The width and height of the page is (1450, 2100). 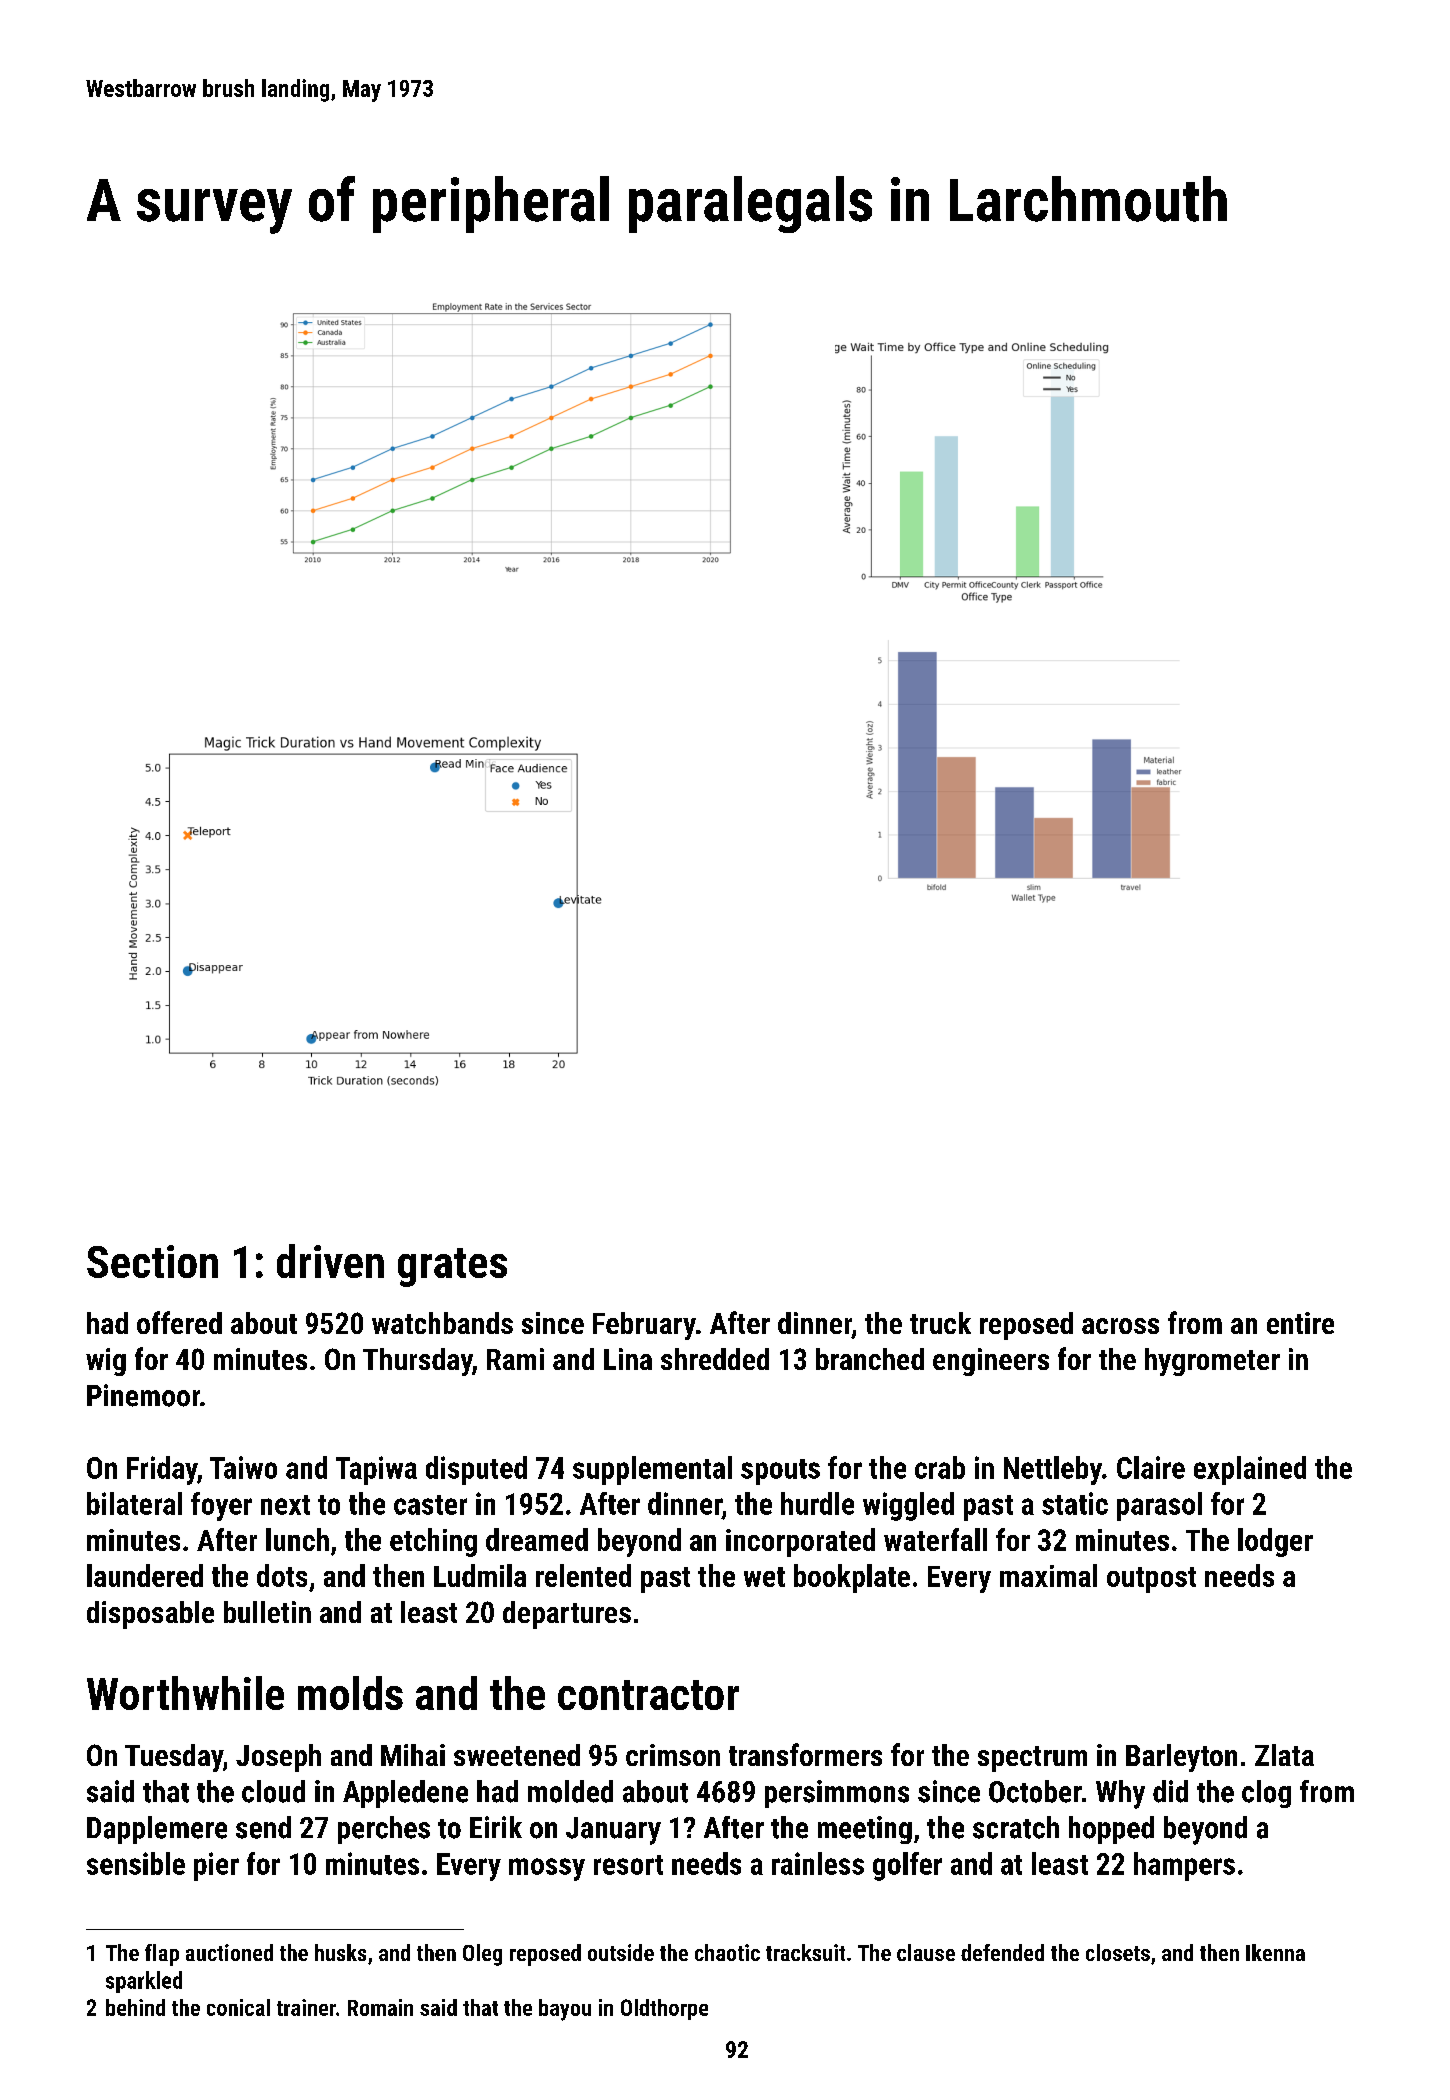 What do you see at coordinates (1118, 1952) in the page?
I see `closets` at bounding box center [1118, 1952].
